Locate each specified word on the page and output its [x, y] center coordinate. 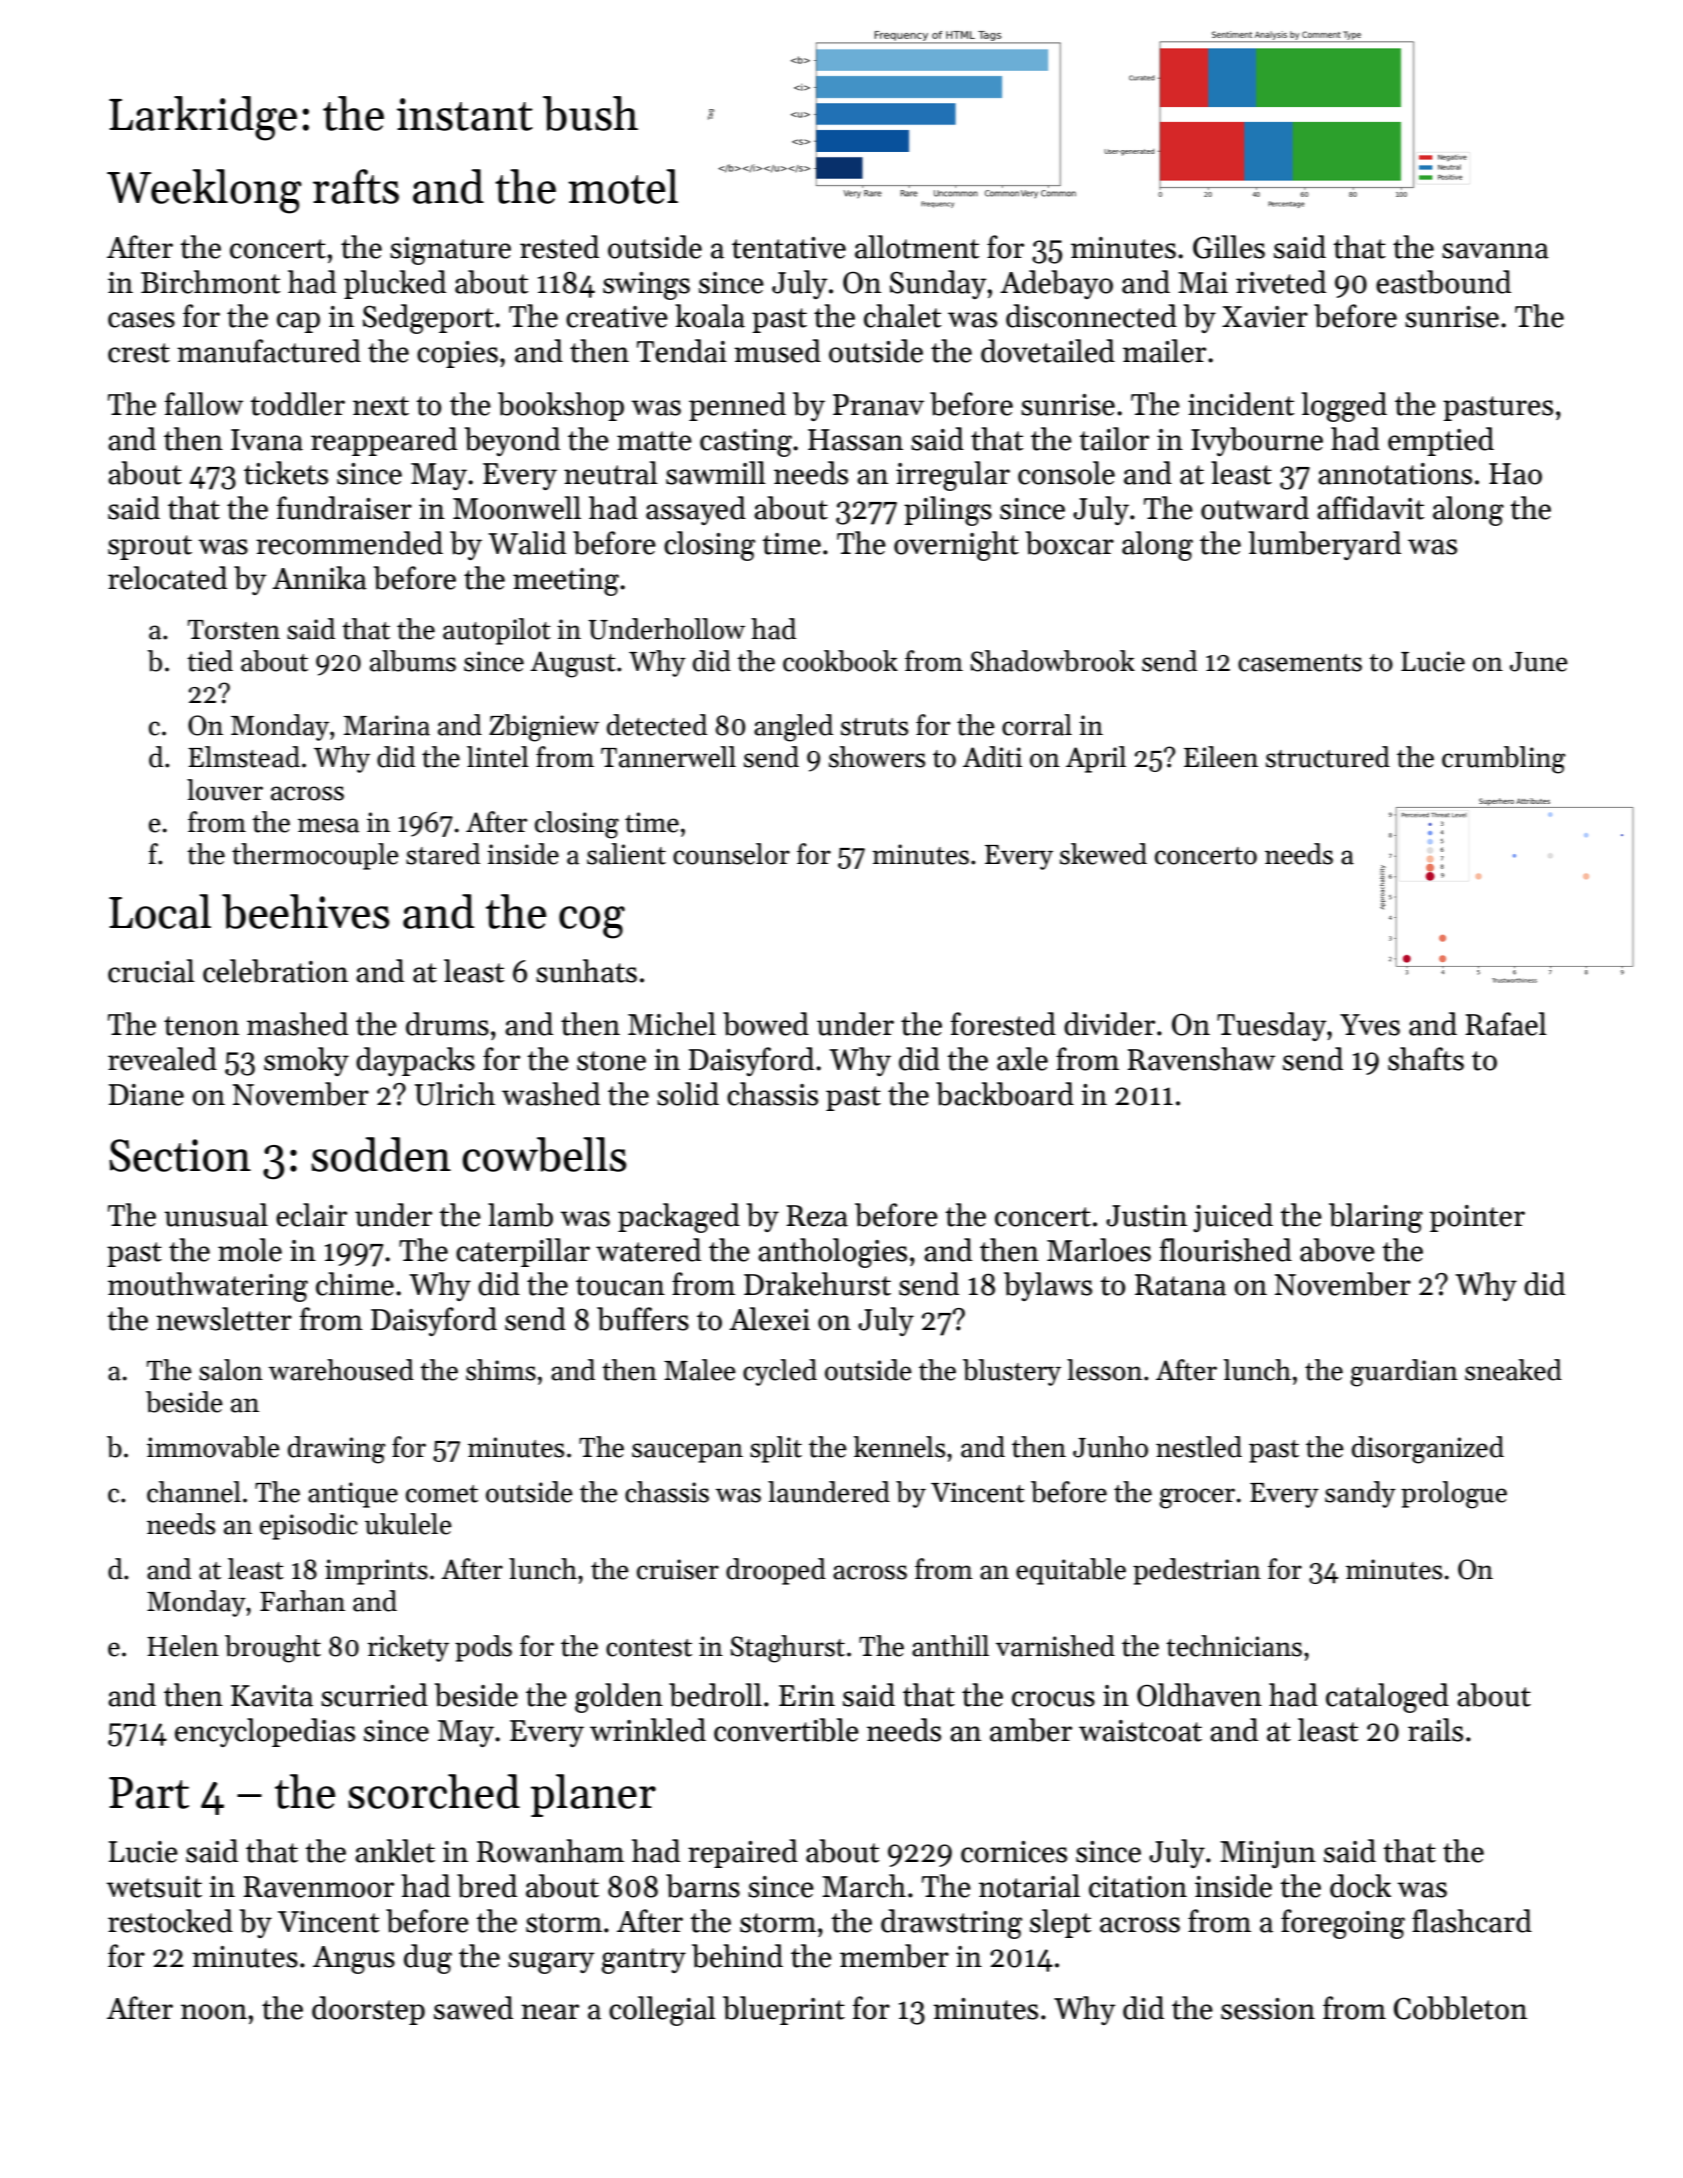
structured [1328, 757]
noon [214, 2012]
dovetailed [1048, 351]
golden [619, 1698]
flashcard [1472, 1921]
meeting [566, 582]
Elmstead [244, 757]
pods [483, 1648]
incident [1241, 404]
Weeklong [204, 191]
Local [160, 911]
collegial [662, 2011]
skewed [1103, 854]
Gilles [1229, 247]
